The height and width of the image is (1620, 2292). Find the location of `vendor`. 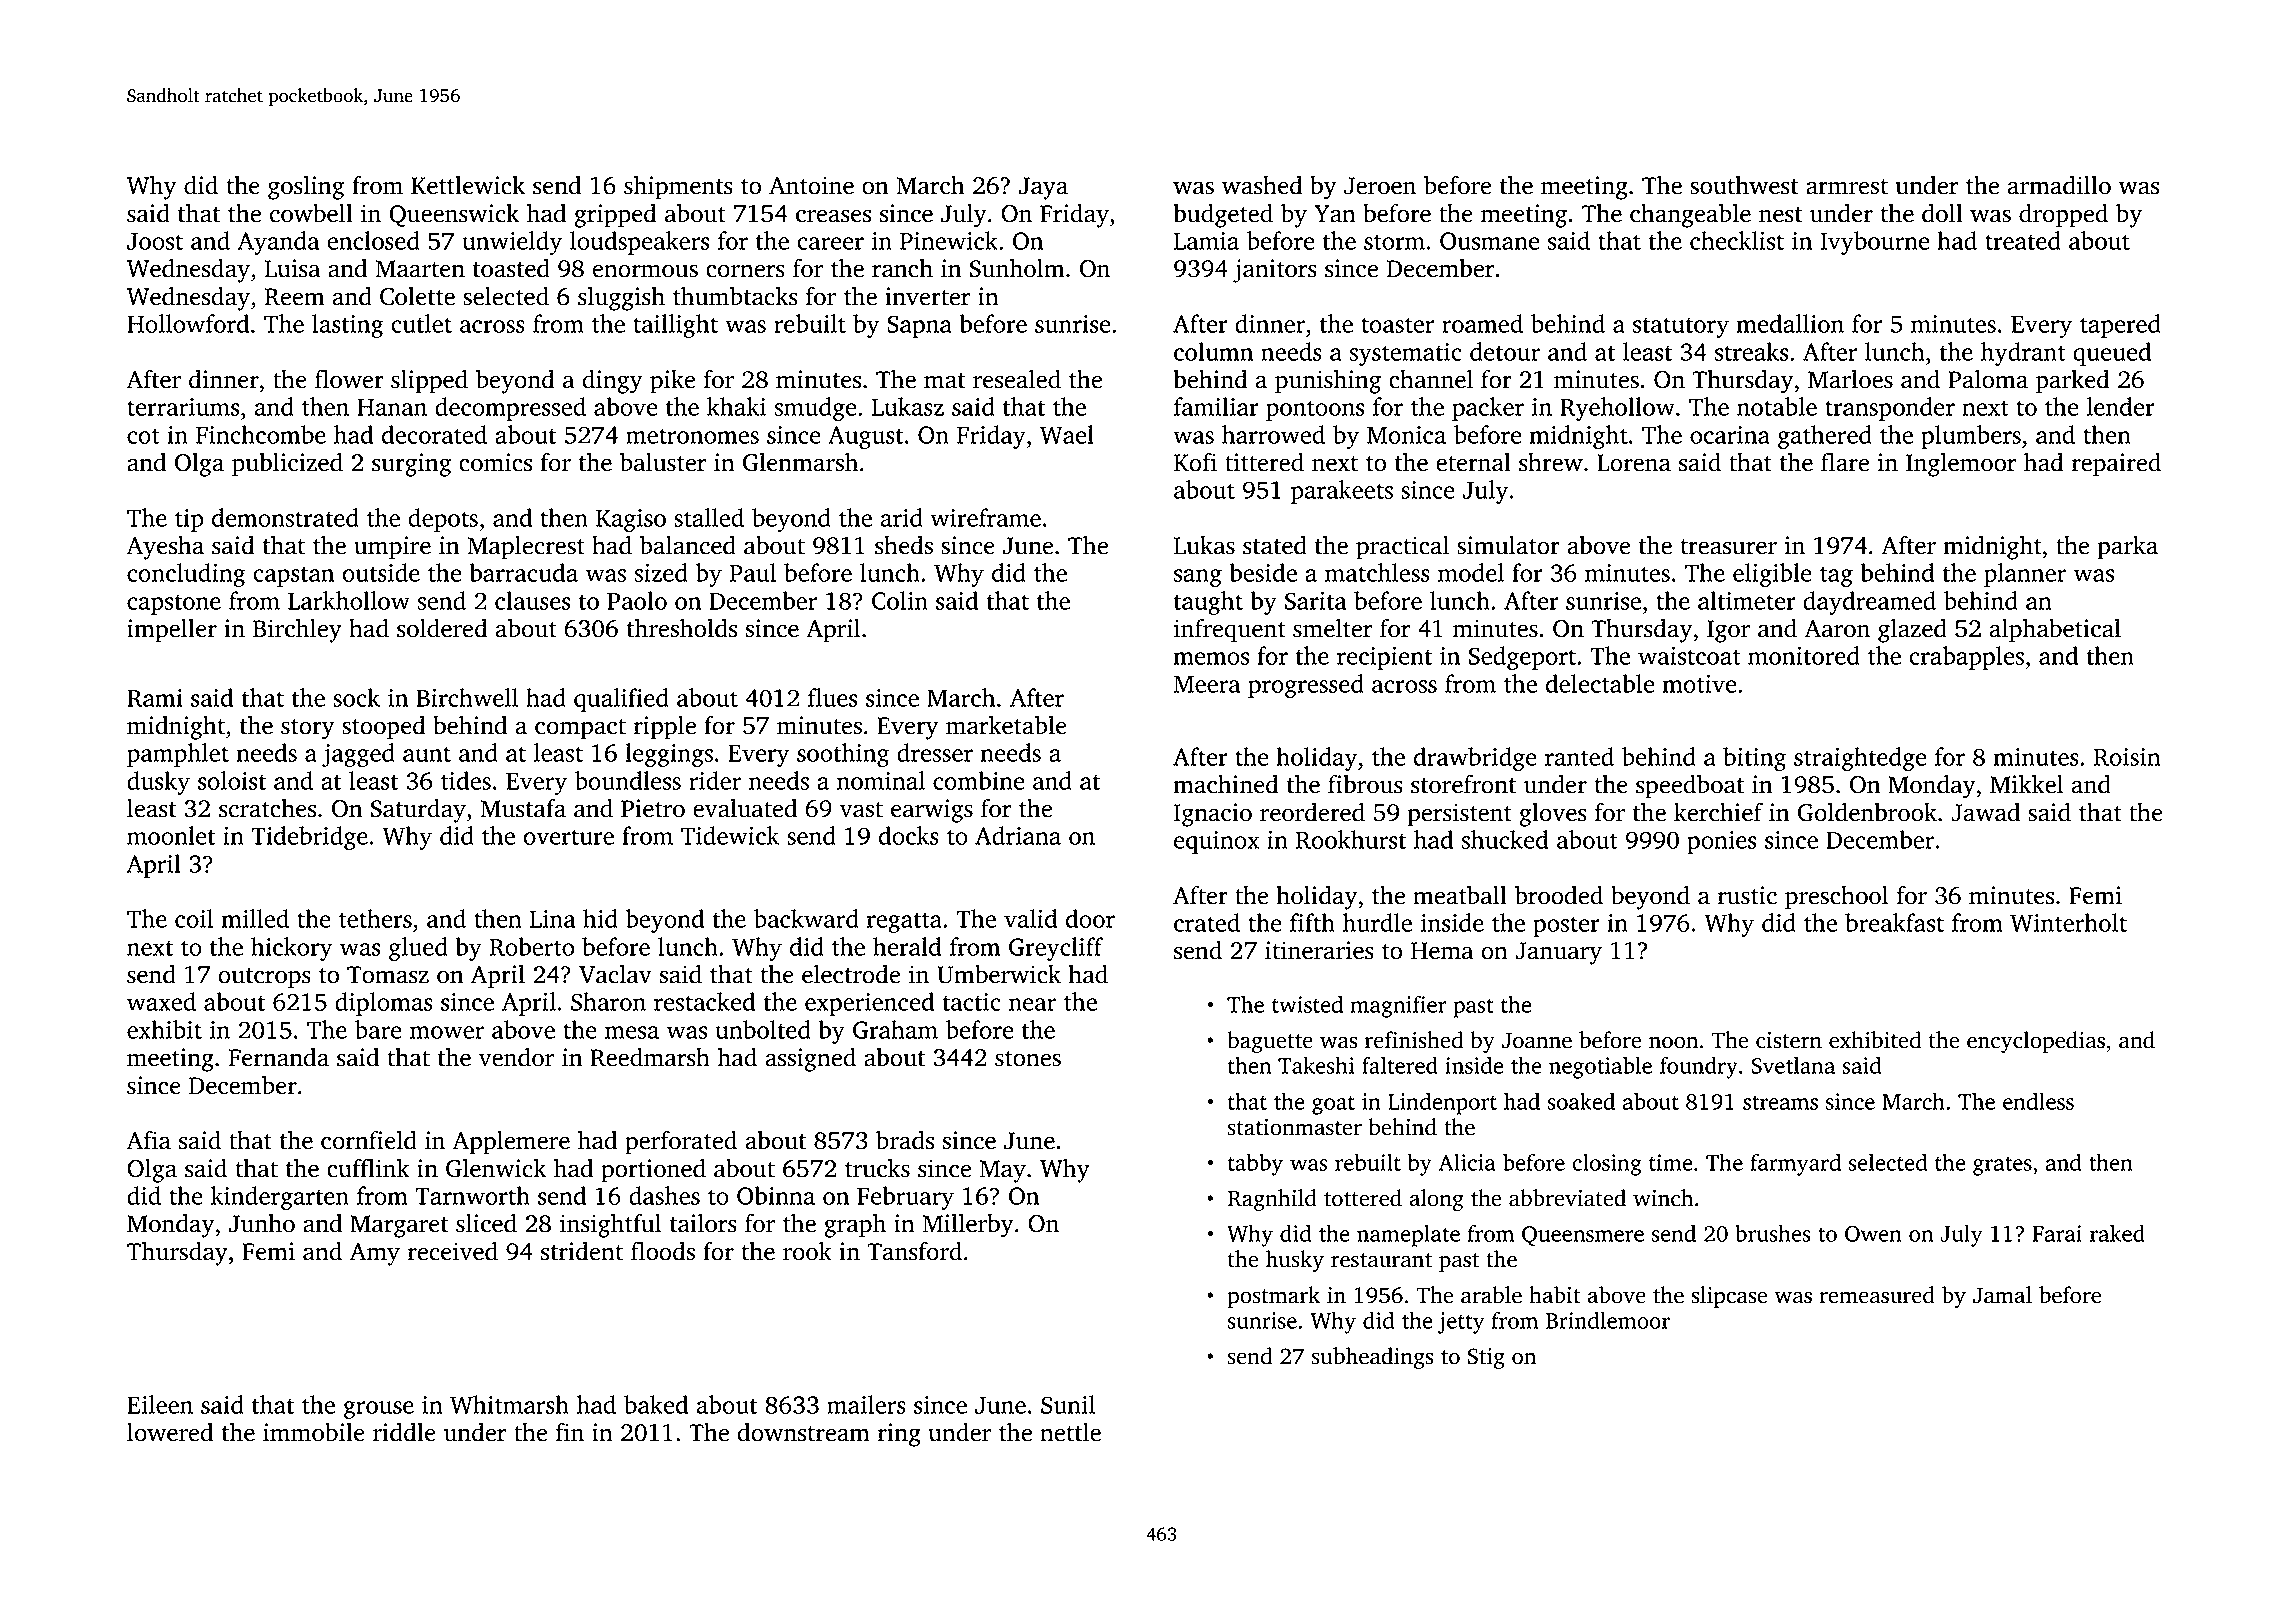

vendor is located at coordinates (516, 1057).
